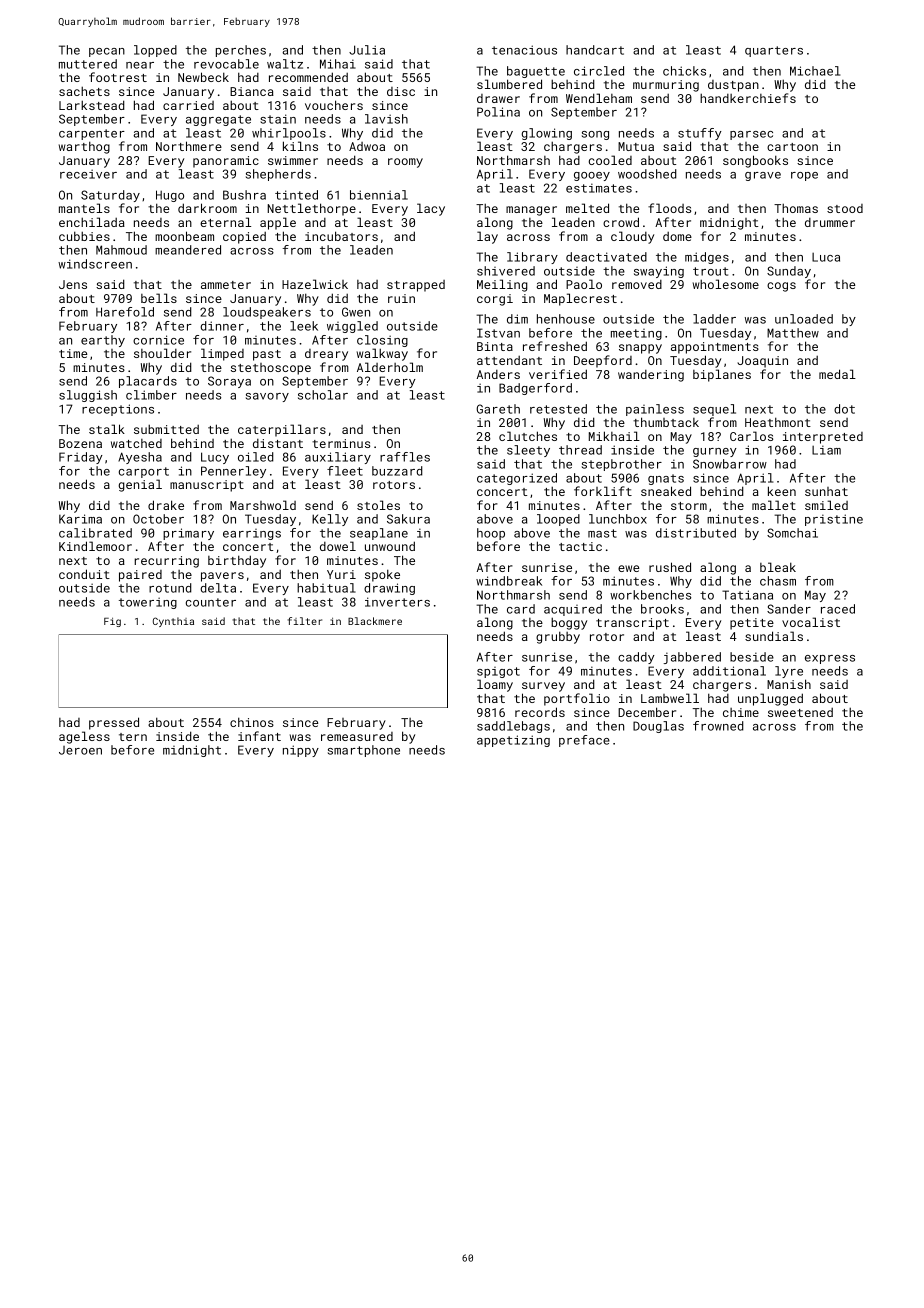  What do you see at coordinates (92, 134) in the page?
I see `carpenter` at bounding box center [92, 134].
